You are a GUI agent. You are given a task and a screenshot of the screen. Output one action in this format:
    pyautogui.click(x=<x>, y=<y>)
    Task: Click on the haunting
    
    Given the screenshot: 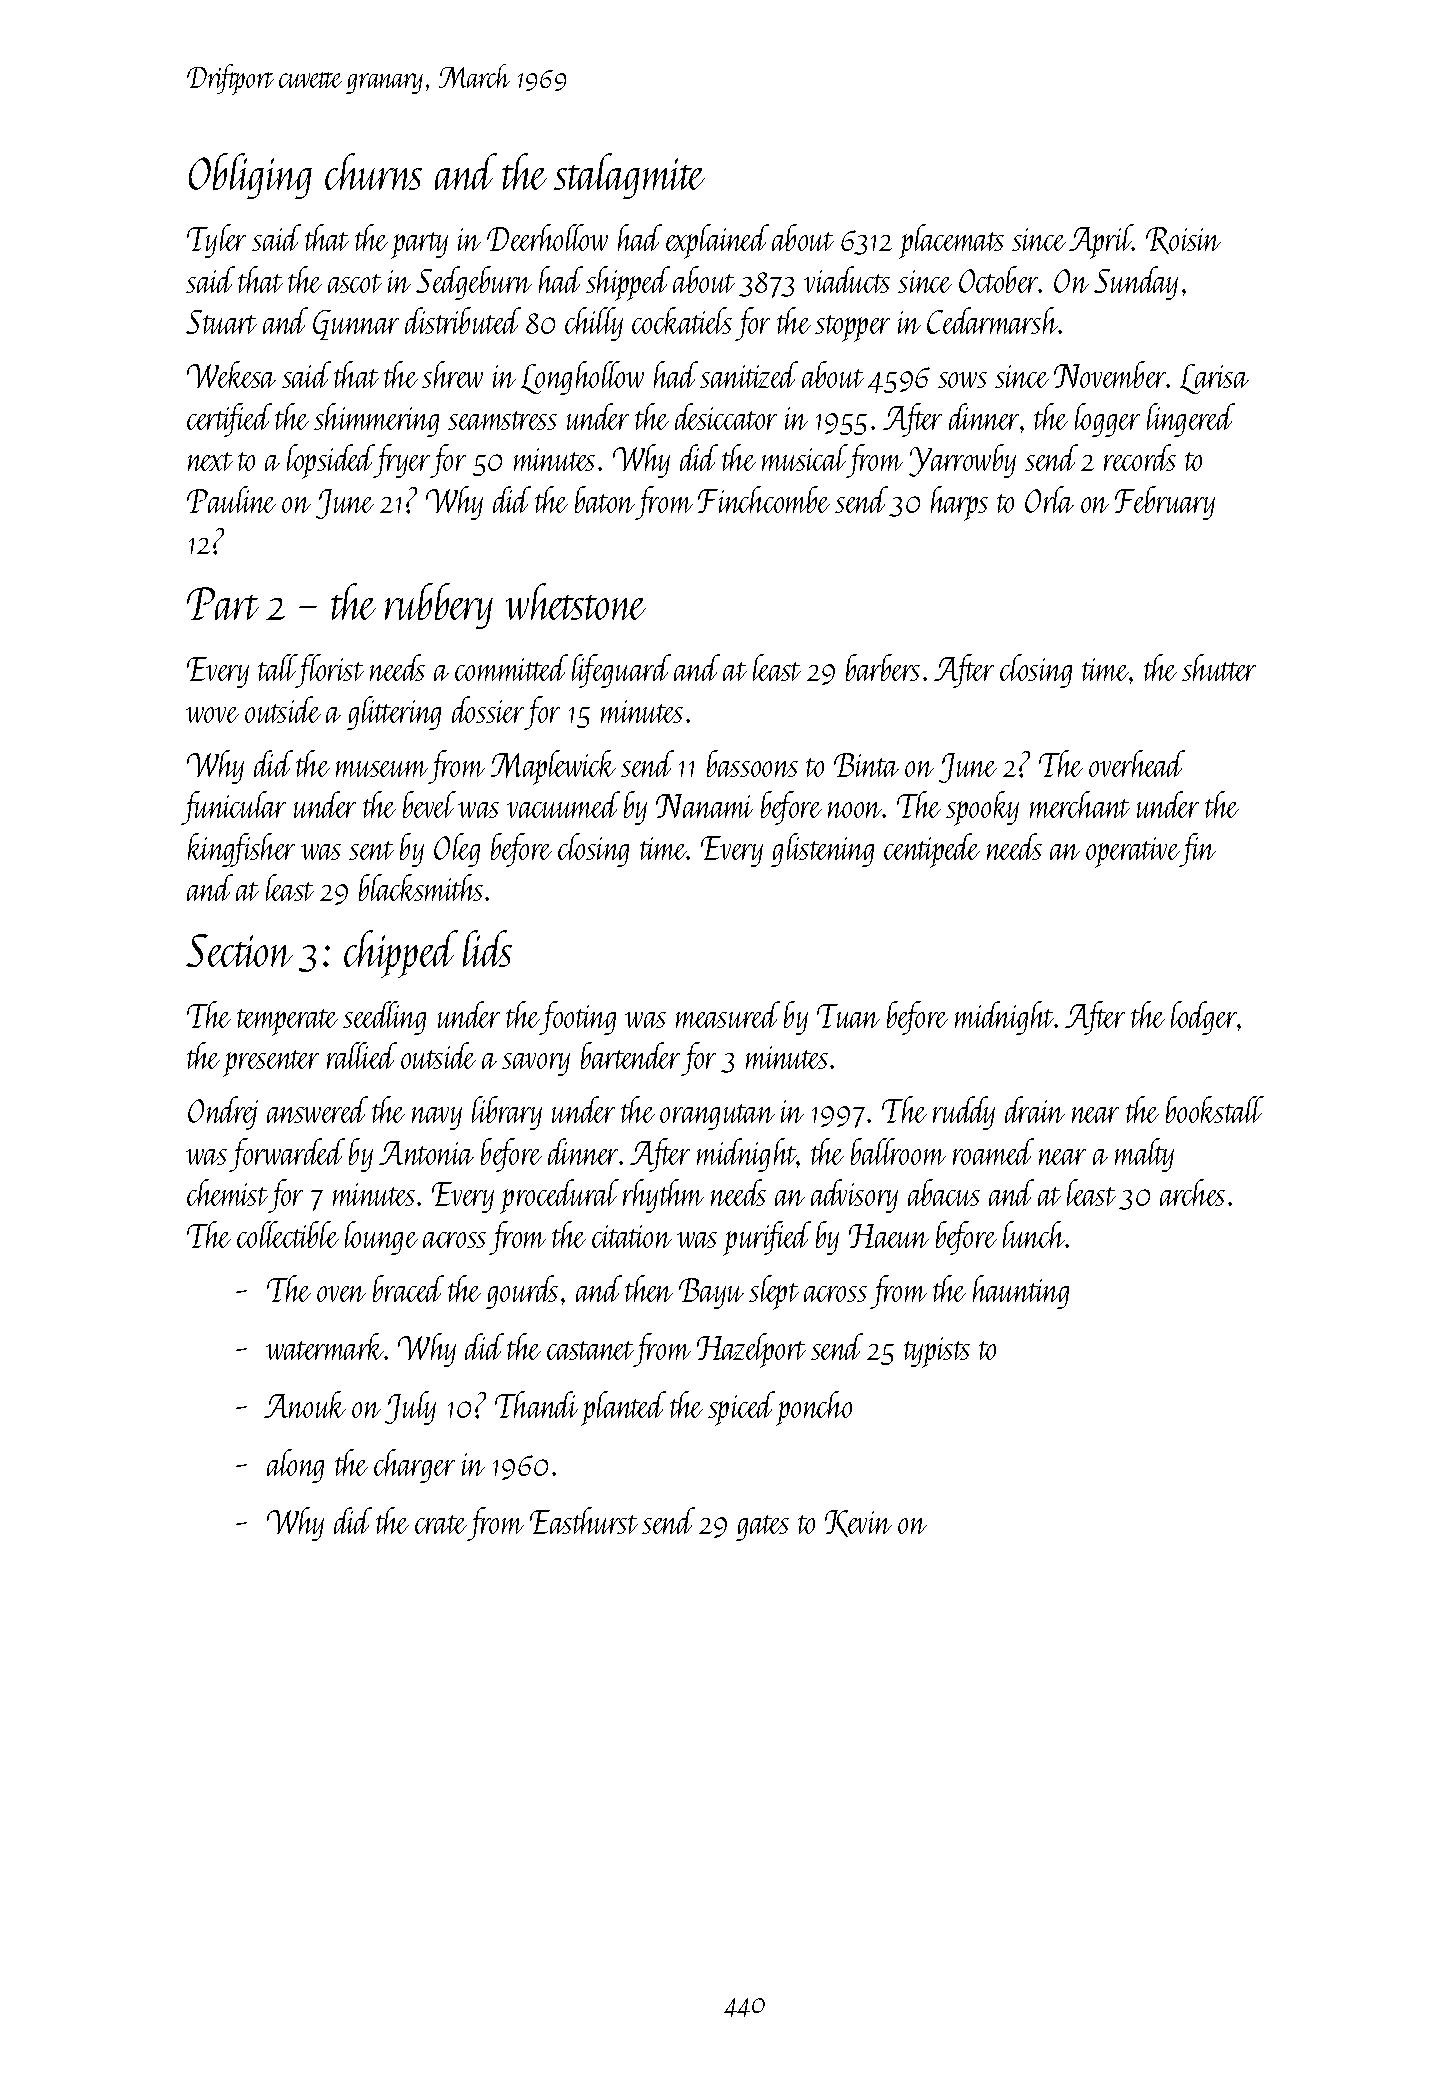 What is the action you would take?
    pyautogui.click(x=1021, y=1292)
